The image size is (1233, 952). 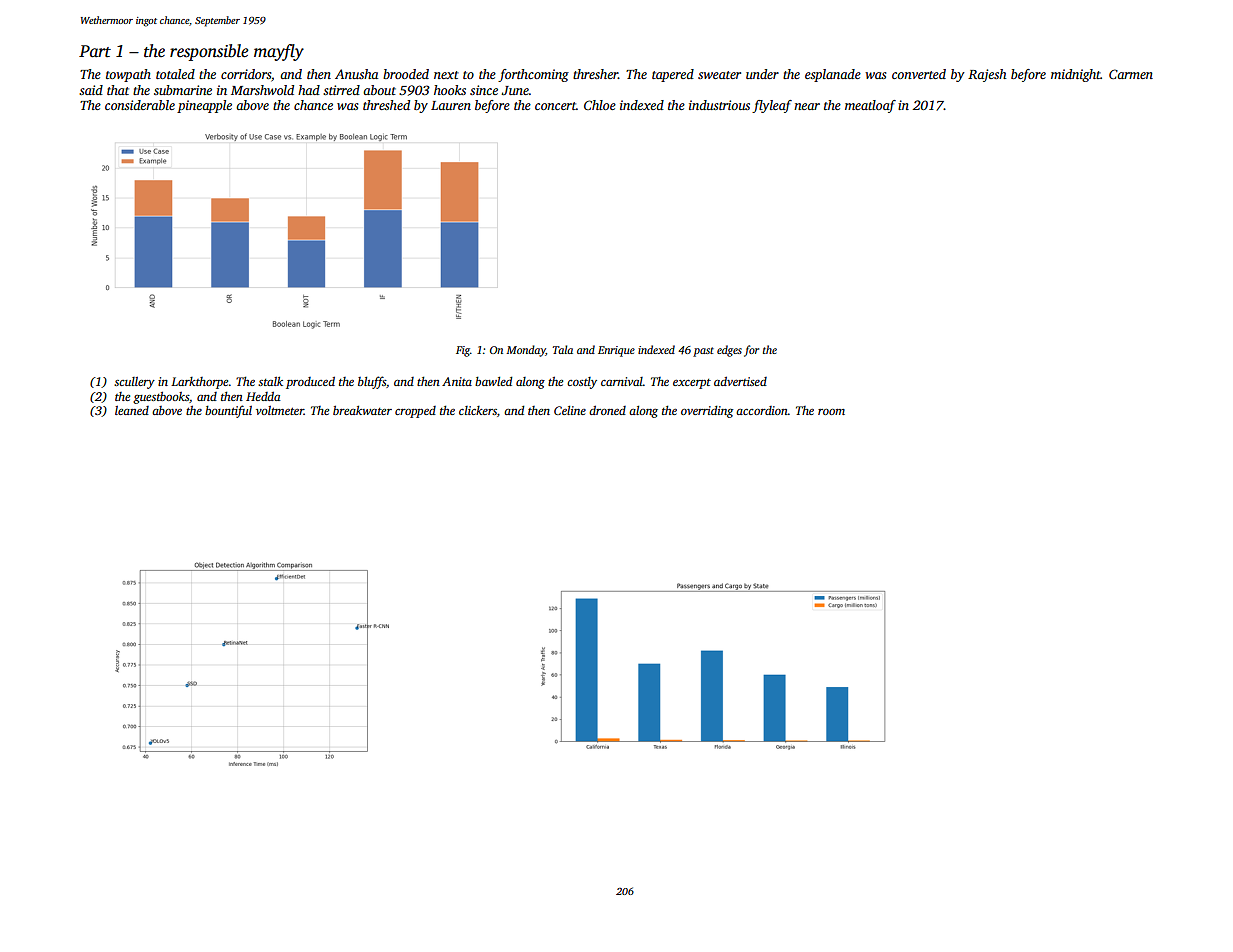 What do you see at coordinates (555, 106) in the page?
I see `concert` at bounding box center [555, 106].
